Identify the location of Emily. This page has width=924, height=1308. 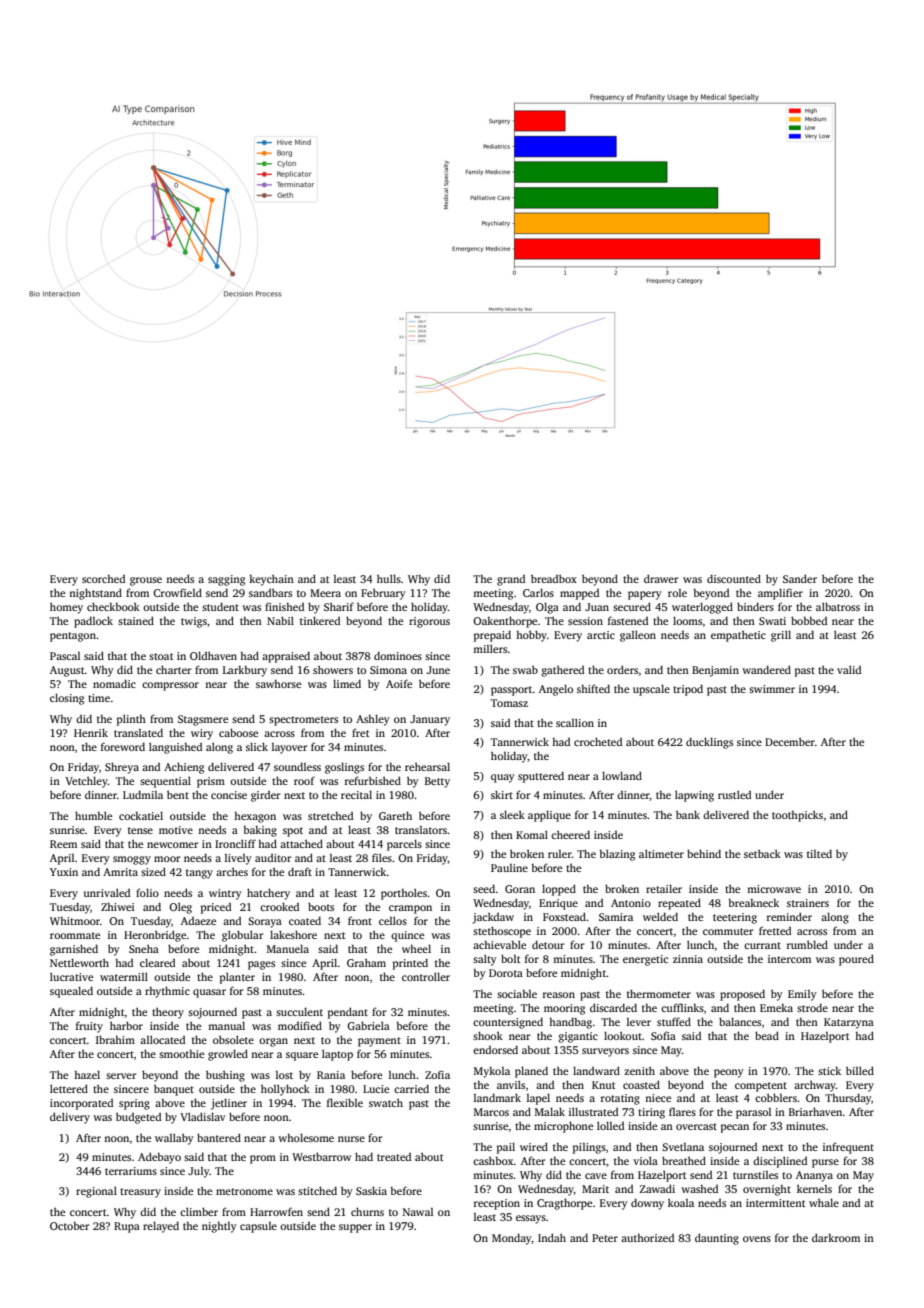
(802, 995).
